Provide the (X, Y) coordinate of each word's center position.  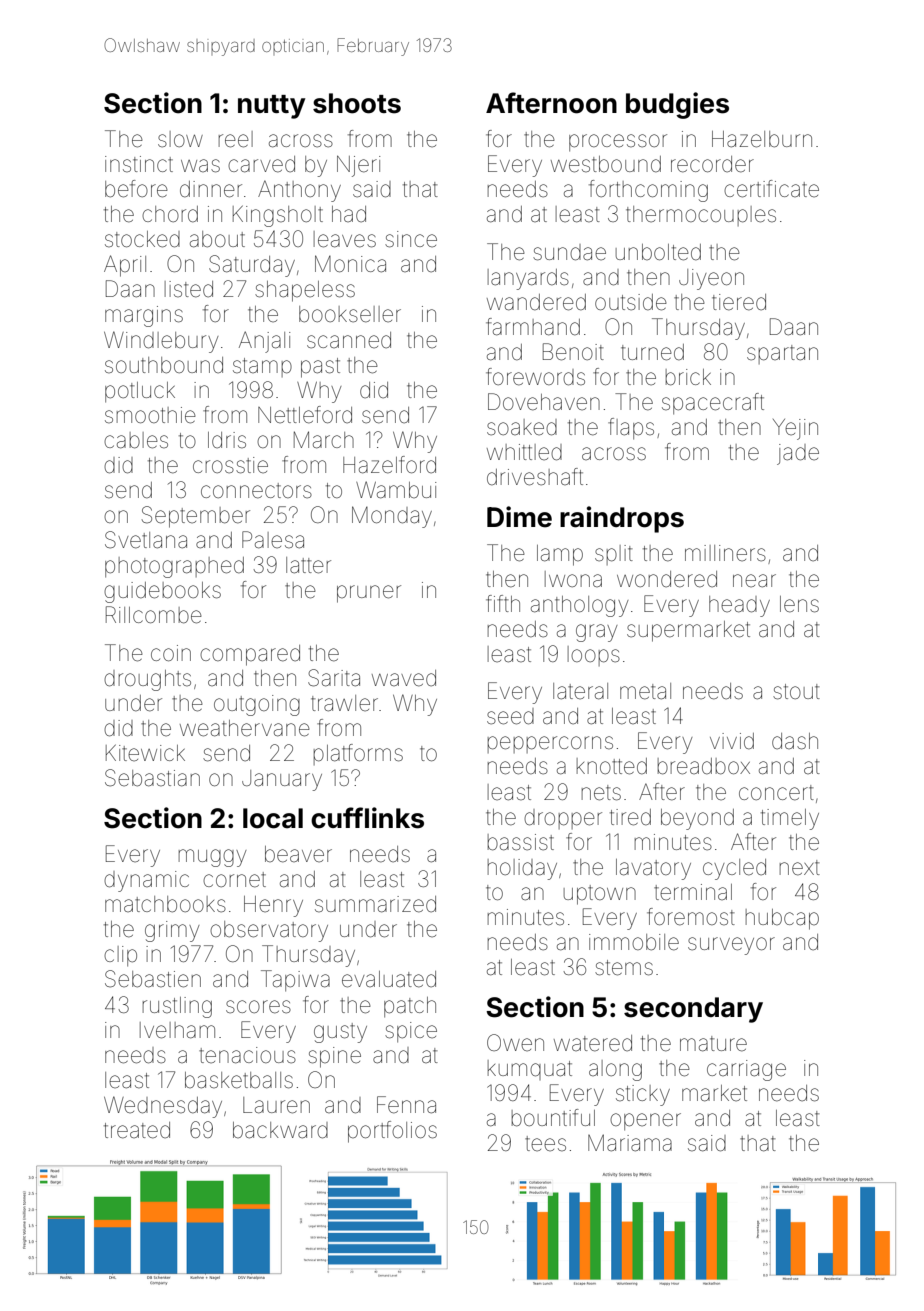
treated (137, 1130)
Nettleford (305, 415)
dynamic (146, 881)
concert (776, 793)
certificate (771, 189)
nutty (271, 107)
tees (545, 1144)
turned (652, 352)
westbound (606, 164)
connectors (256, 491)
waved (404, 678)
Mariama (630, 1143)
